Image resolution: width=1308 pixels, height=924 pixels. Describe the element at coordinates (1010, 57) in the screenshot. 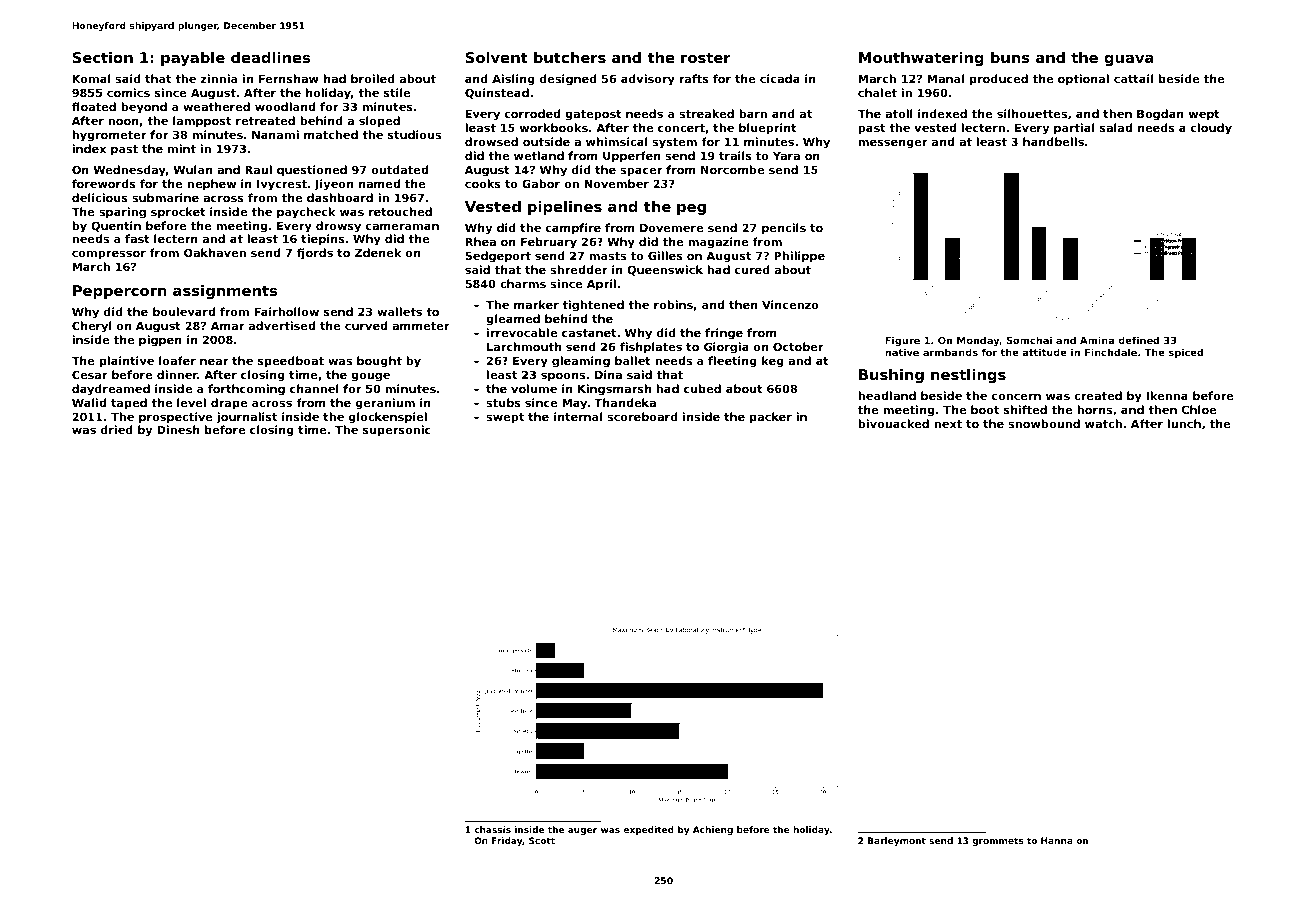

I see `buns` at that location.
